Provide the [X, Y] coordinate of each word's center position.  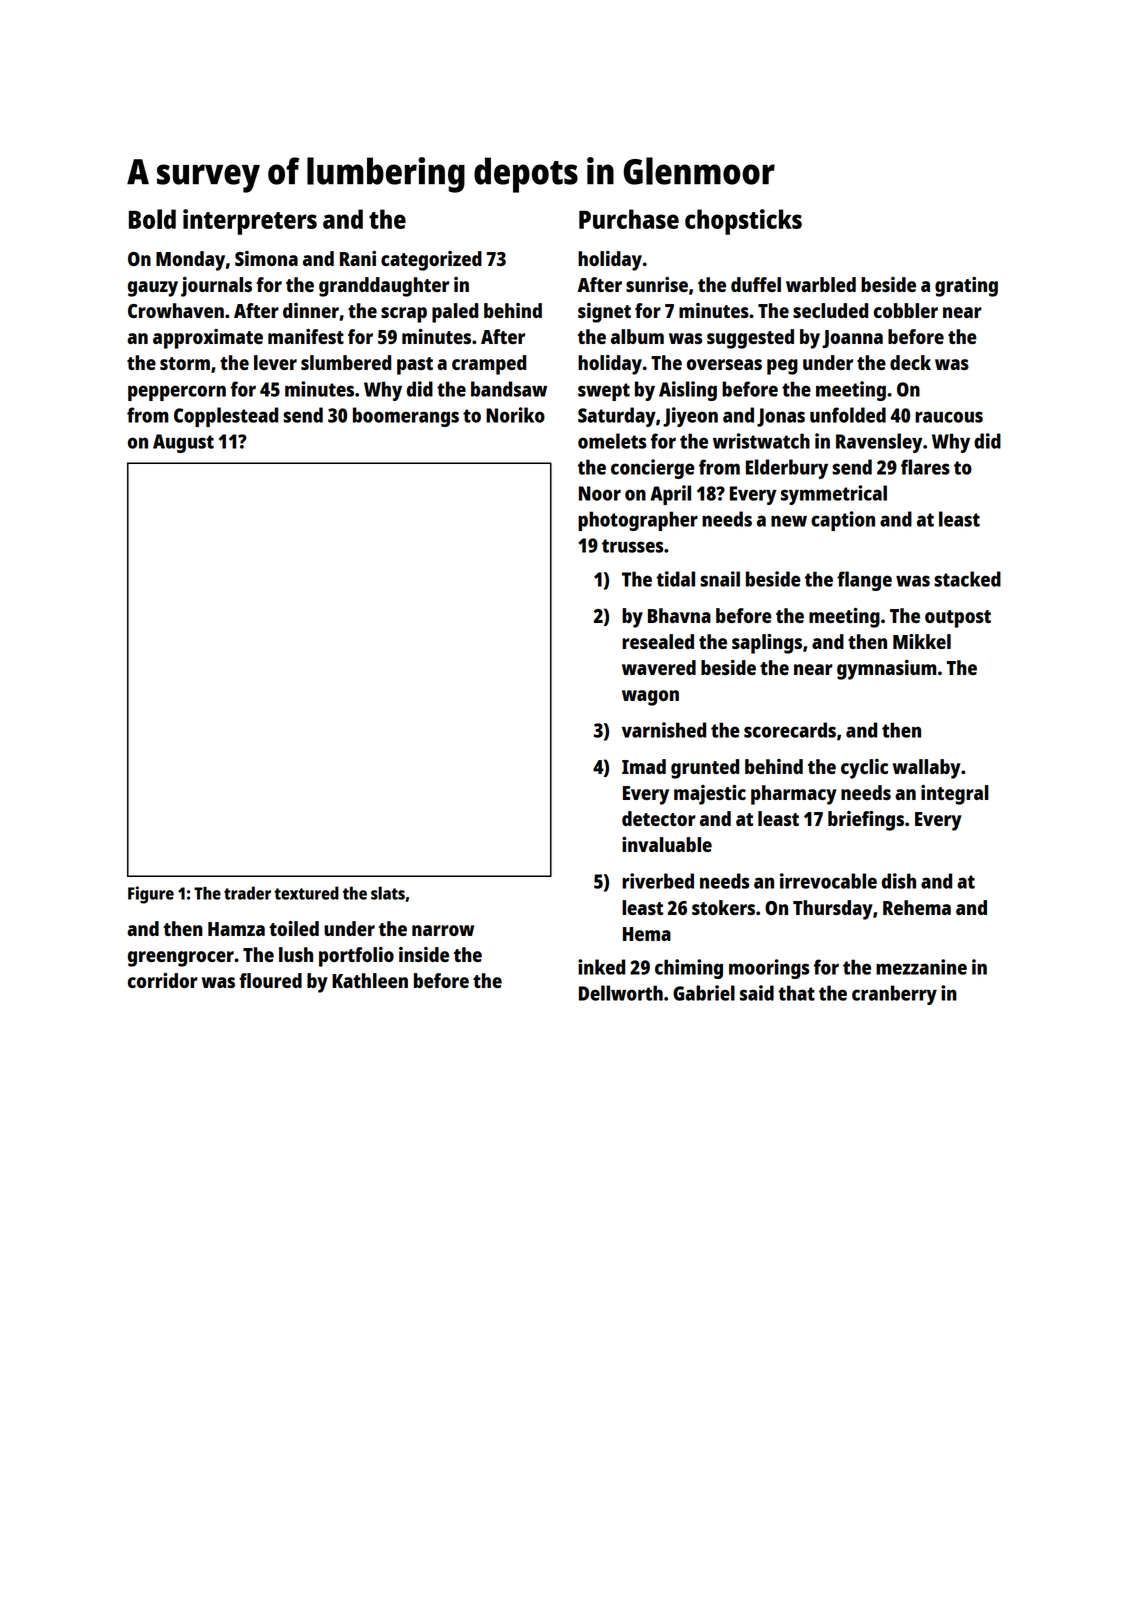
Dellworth [621, 993]
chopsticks [743, 222]
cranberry [894, 995]
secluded [830, 310]
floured [270, 980]
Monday [190, 261]
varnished [664, 730]
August [183, 443]
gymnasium [886, 670]
